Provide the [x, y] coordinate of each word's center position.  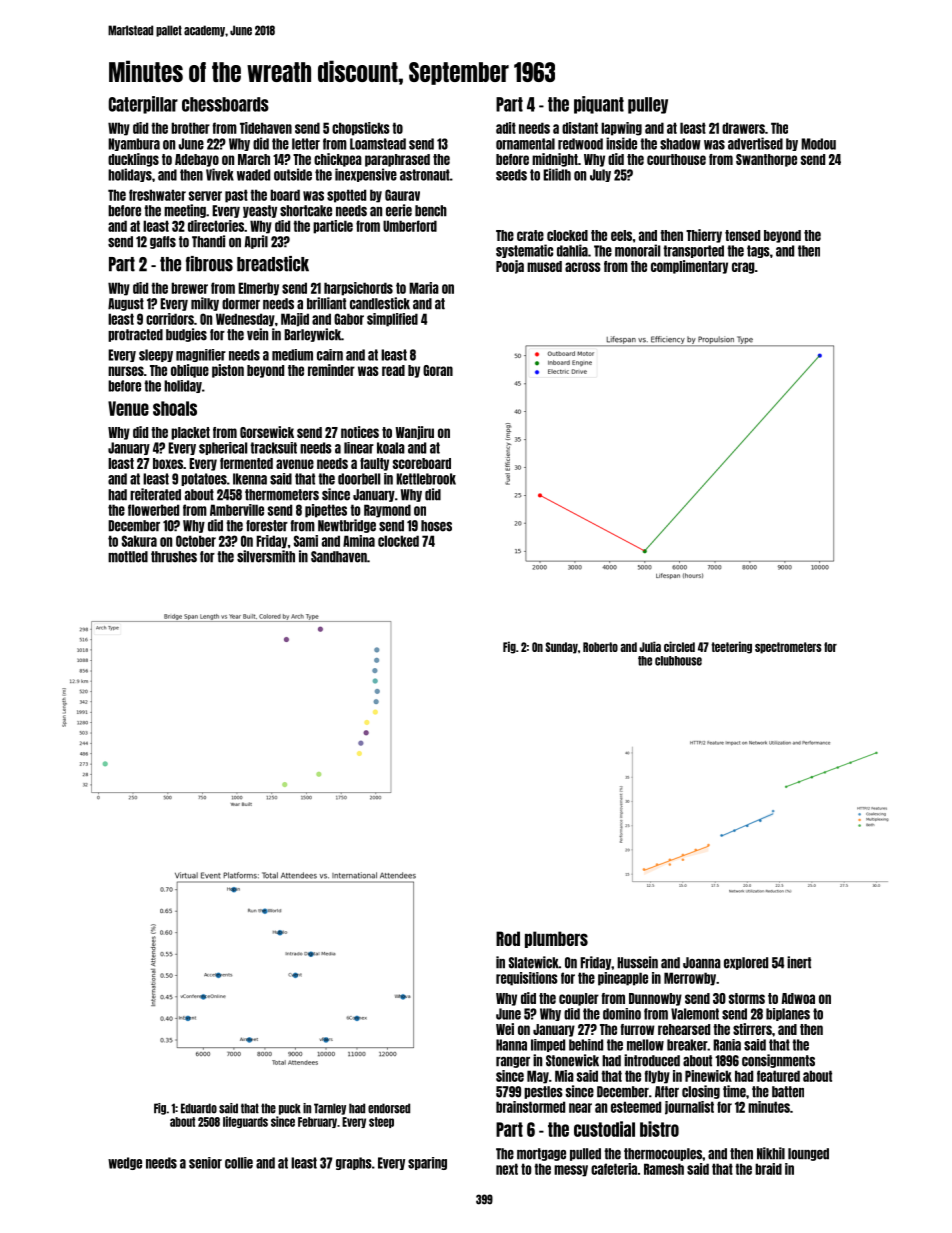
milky [205, 304]
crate [530, 235]
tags [758, 251]
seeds [511, 175]
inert [799, 962]
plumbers [556, 939]
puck [290, 1109]
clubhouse [678, 661]
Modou [818, 144]
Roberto [600, 647]
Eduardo [199, 1108]
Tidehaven [266, 128]
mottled [128, 557]
